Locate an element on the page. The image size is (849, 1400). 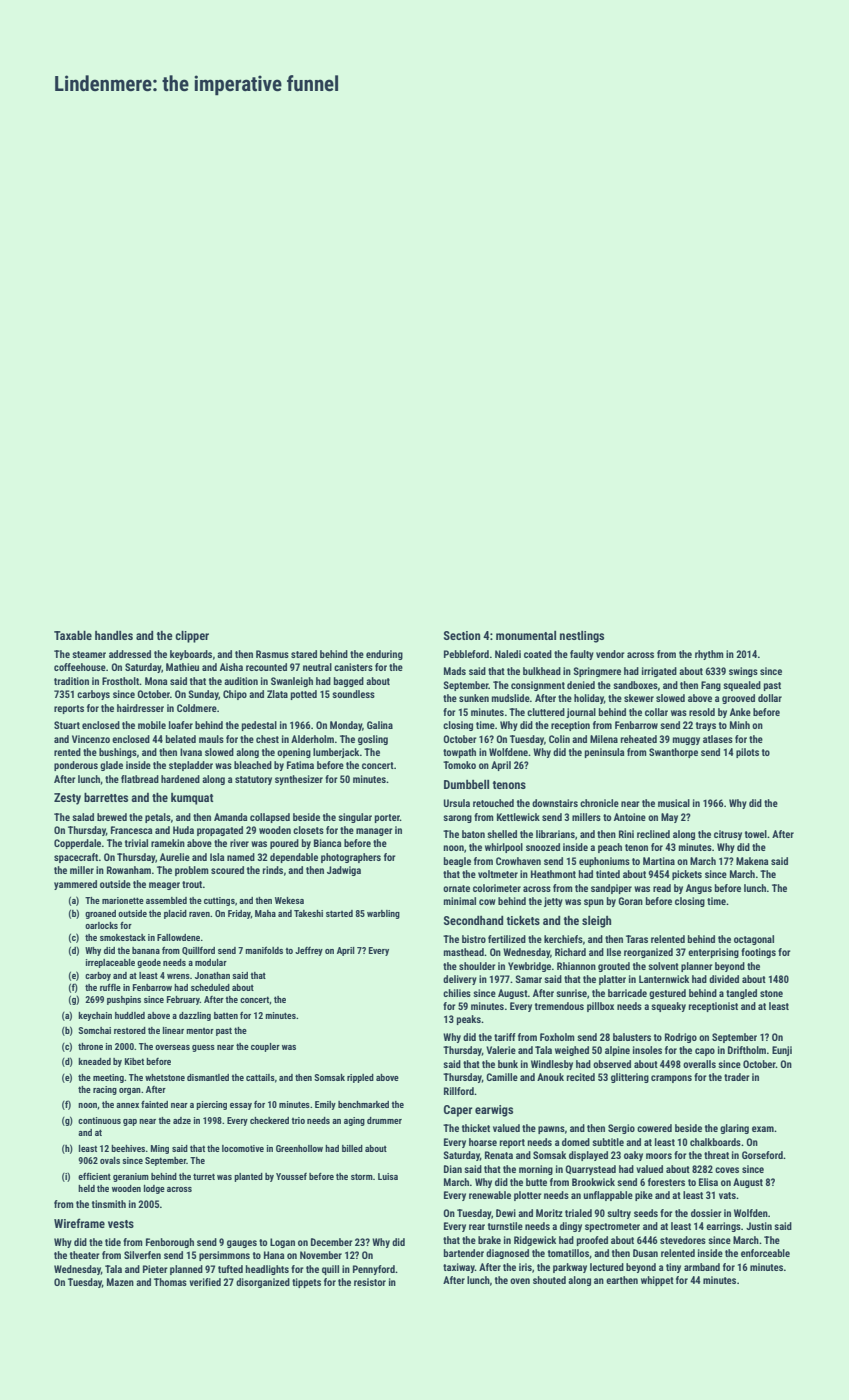
ruffle is located at coordinates (110, 987).
